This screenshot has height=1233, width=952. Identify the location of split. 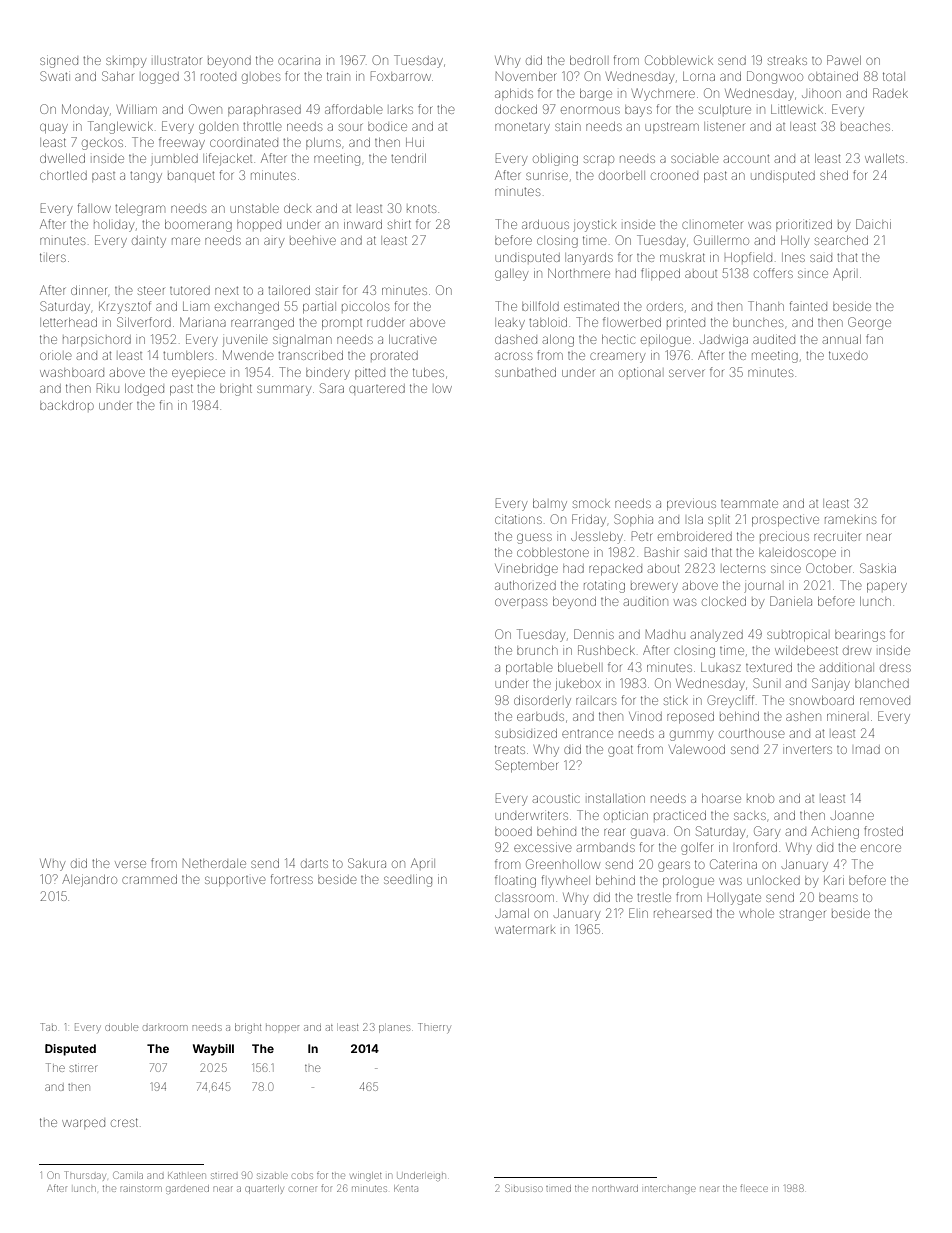
(719, 520).
